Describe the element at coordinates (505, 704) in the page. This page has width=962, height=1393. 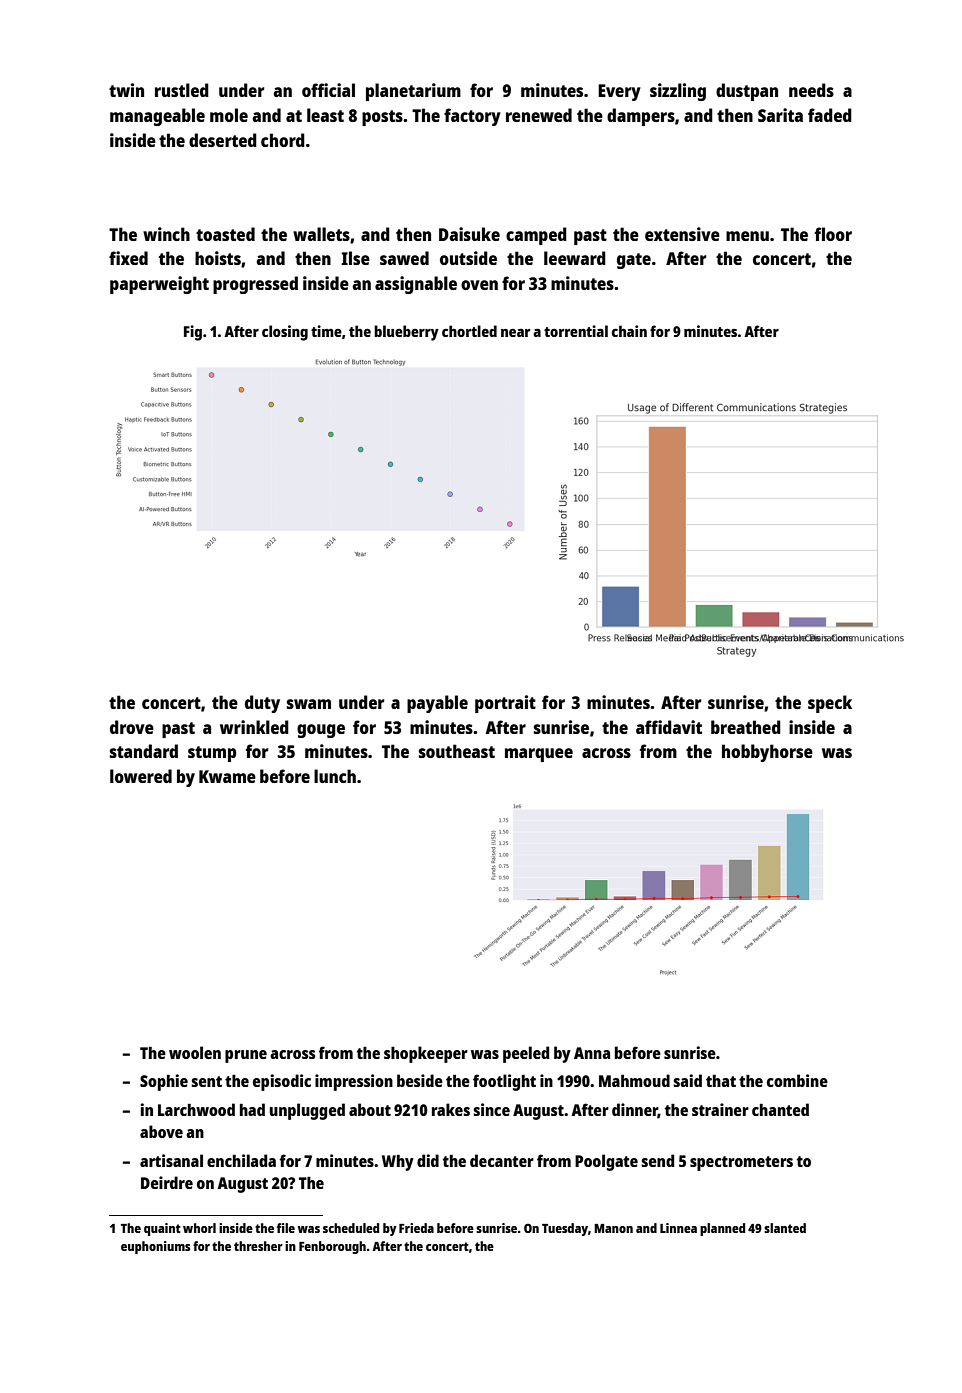
I see `portrait` at that location.
